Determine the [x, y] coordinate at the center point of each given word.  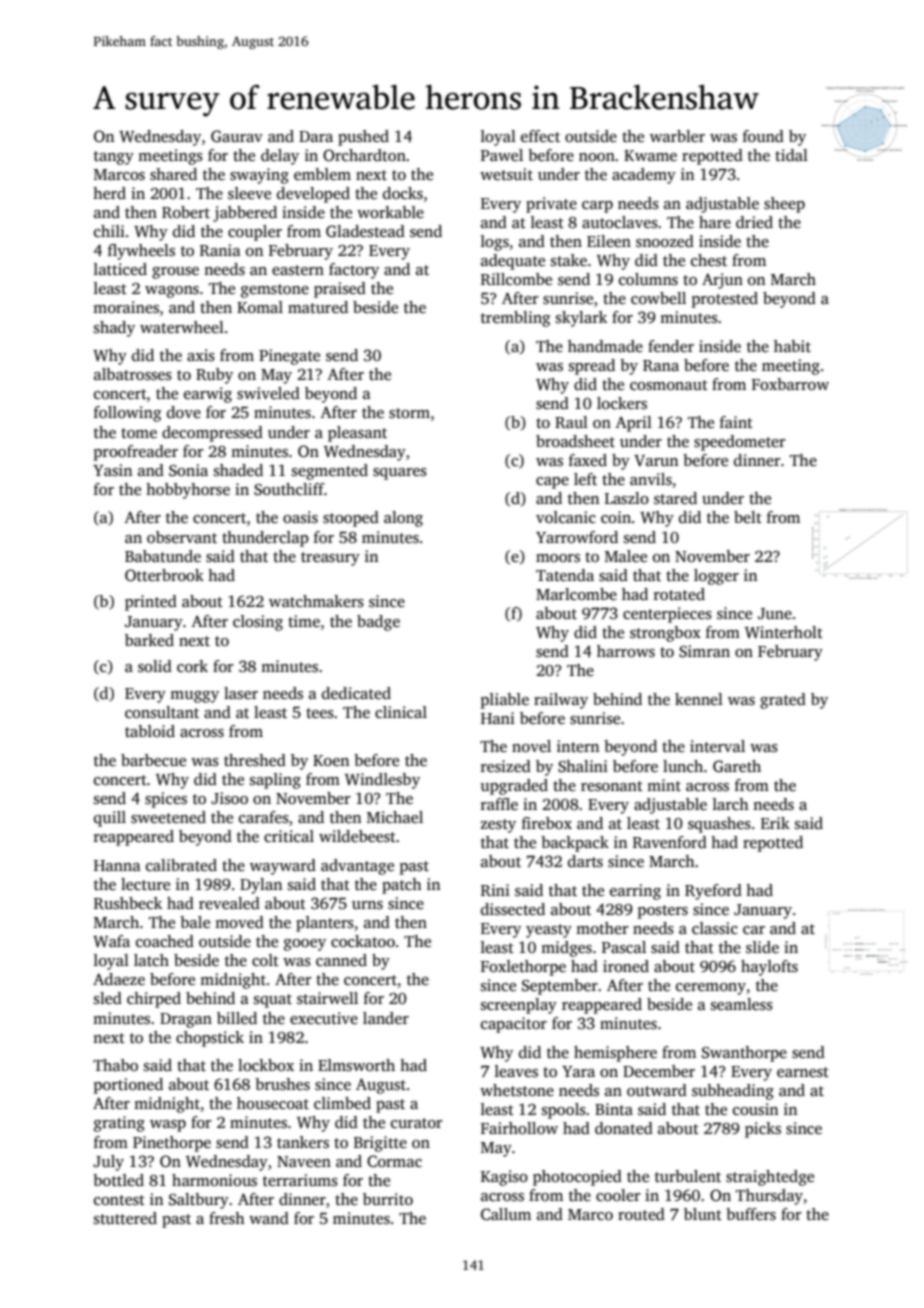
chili [109, 231]
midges [566, 949]
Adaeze [119, 979]
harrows [626, 651]
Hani [498, 718]
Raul [571, 422]
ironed [626, 966]
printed [151, 603]
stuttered [125, 1218]
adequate [513, 262]
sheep [784, 205]
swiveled [268, 393]
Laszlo [627, 498]
